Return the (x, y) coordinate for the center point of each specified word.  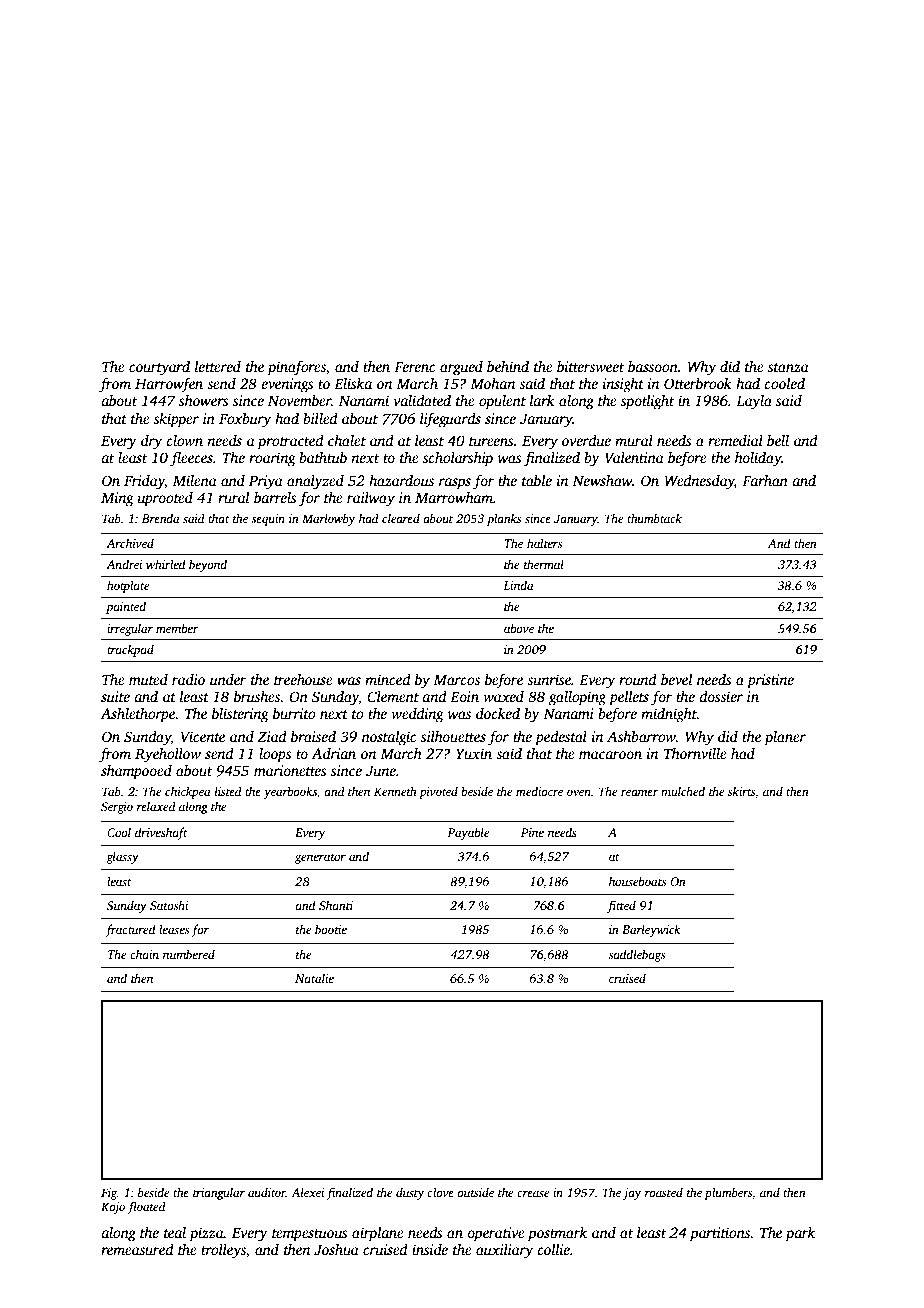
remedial (735, 440)
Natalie (314, 978)
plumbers (728, 1193)
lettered (218, 366)
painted (126, 607)
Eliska (353, 383)
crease (533, 1193)
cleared (401, 518)
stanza (788, 367)
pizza (206, 1234)
